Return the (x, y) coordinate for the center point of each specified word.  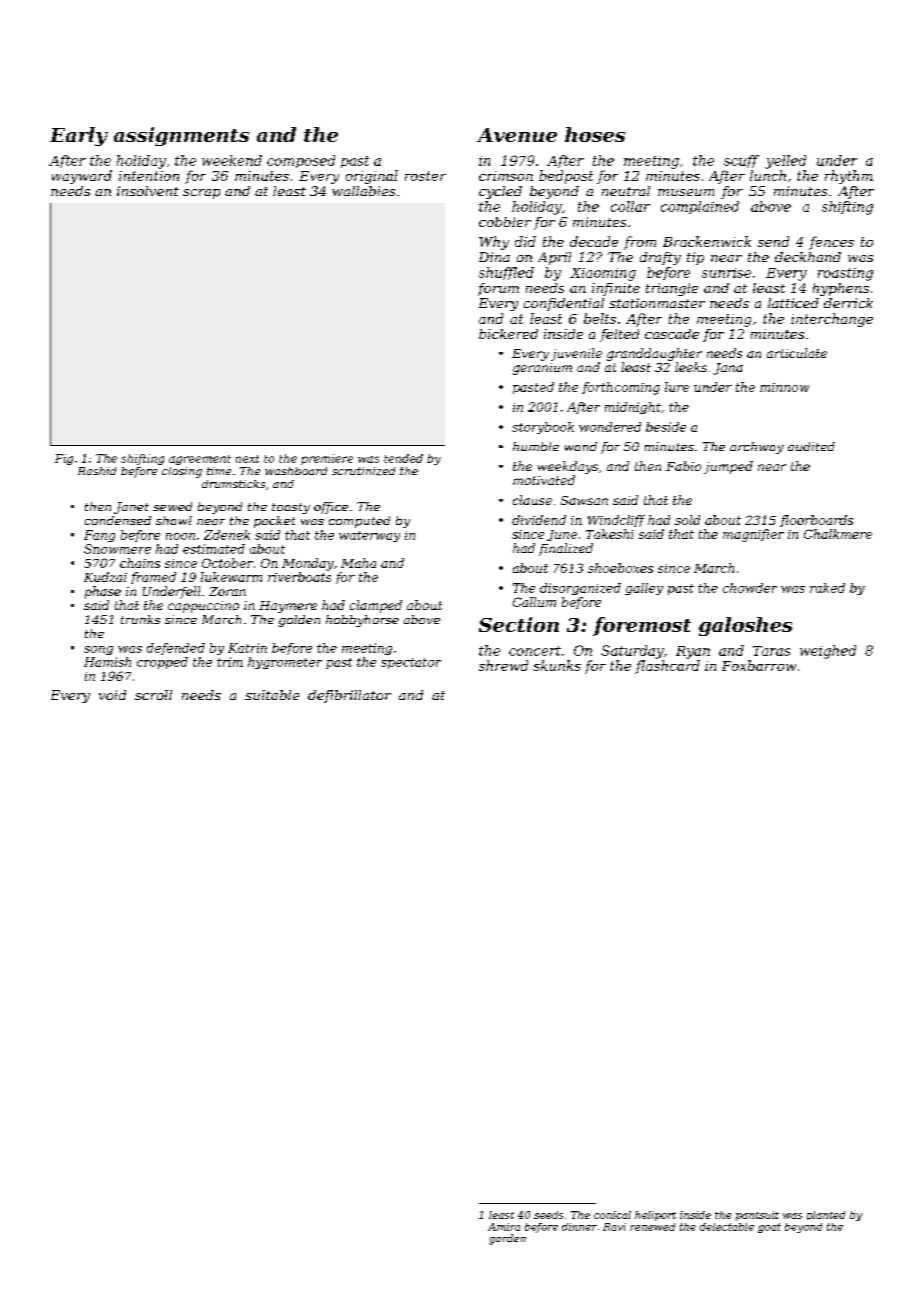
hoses (595, 134)
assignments (181, 136)
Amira (504, 1227)
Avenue (517, 135)
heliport (655, 1216)
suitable (272, 695)
